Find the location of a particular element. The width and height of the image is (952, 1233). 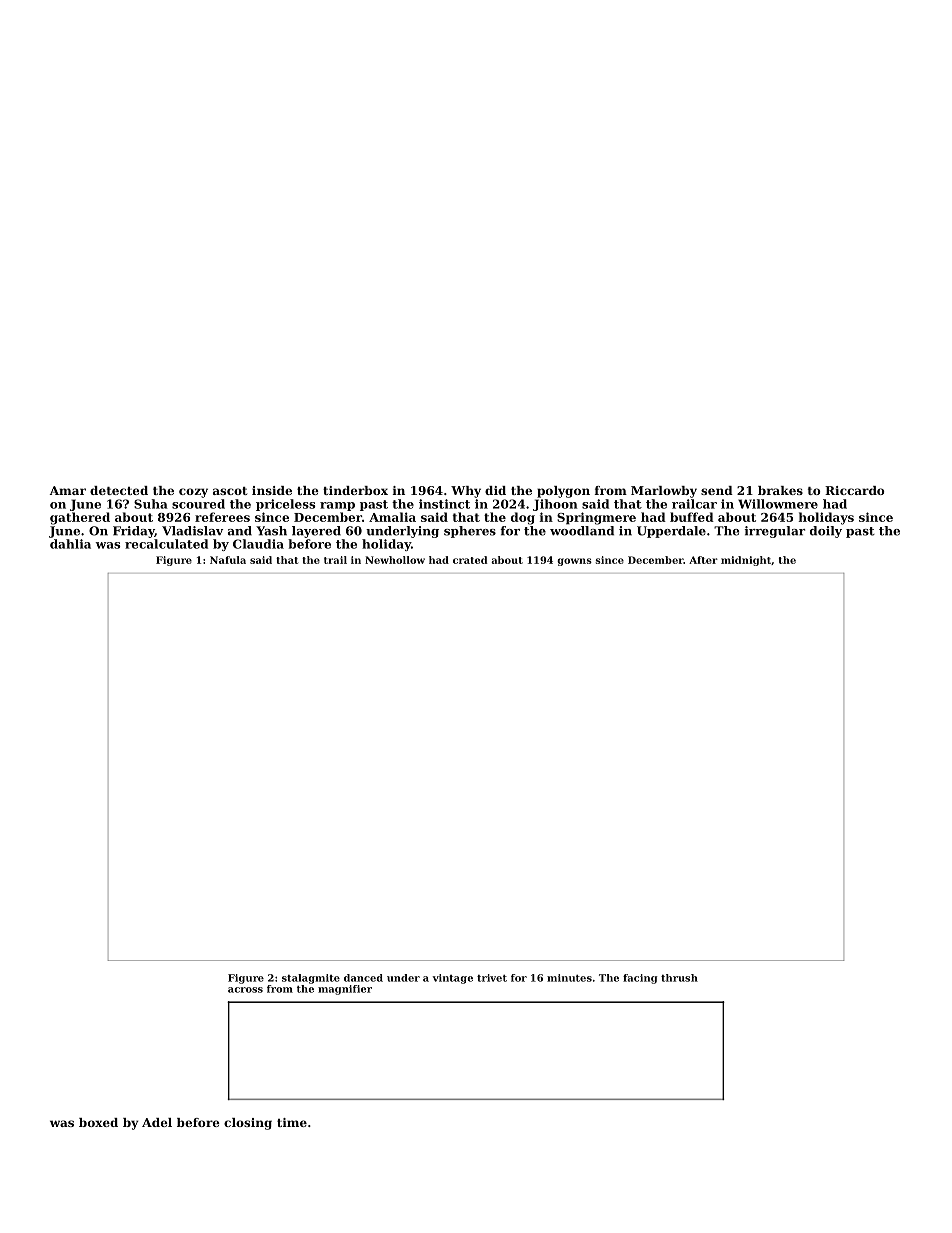

After is located at coordinates (703, 560).
